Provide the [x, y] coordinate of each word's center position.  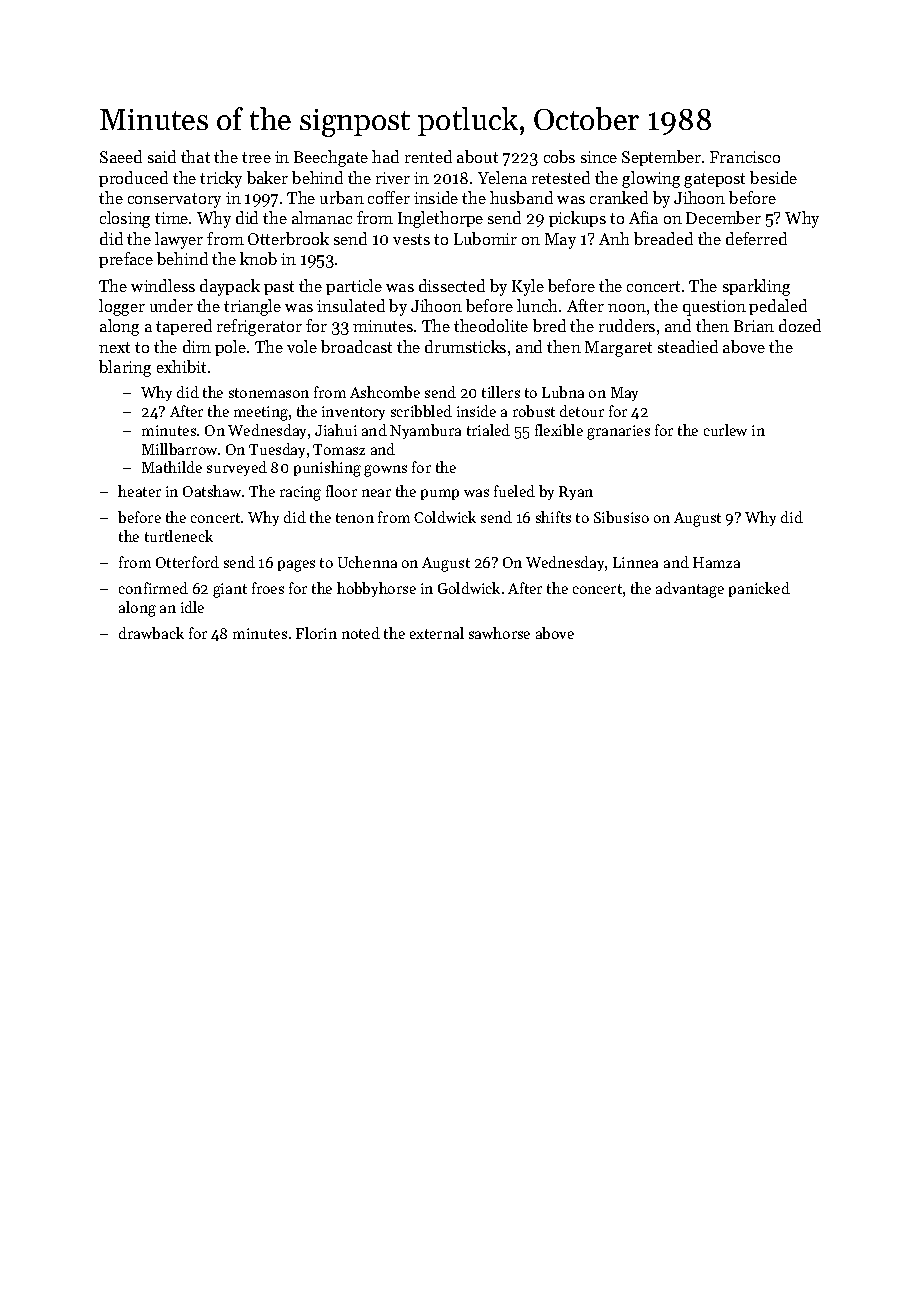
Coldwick [445, 517]
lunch [537, 305]
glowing [651, 179]
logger [122, 307]
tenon [355, 518]
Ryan [576, 493]
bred [549, 325]
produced [133, 179]
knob [258, 258]
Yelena [502, 177]
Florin [316, 633]
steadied [688, 346]
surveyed [237, 468]
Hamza [716, 562]
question [714, 308]
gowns [385, 471]
